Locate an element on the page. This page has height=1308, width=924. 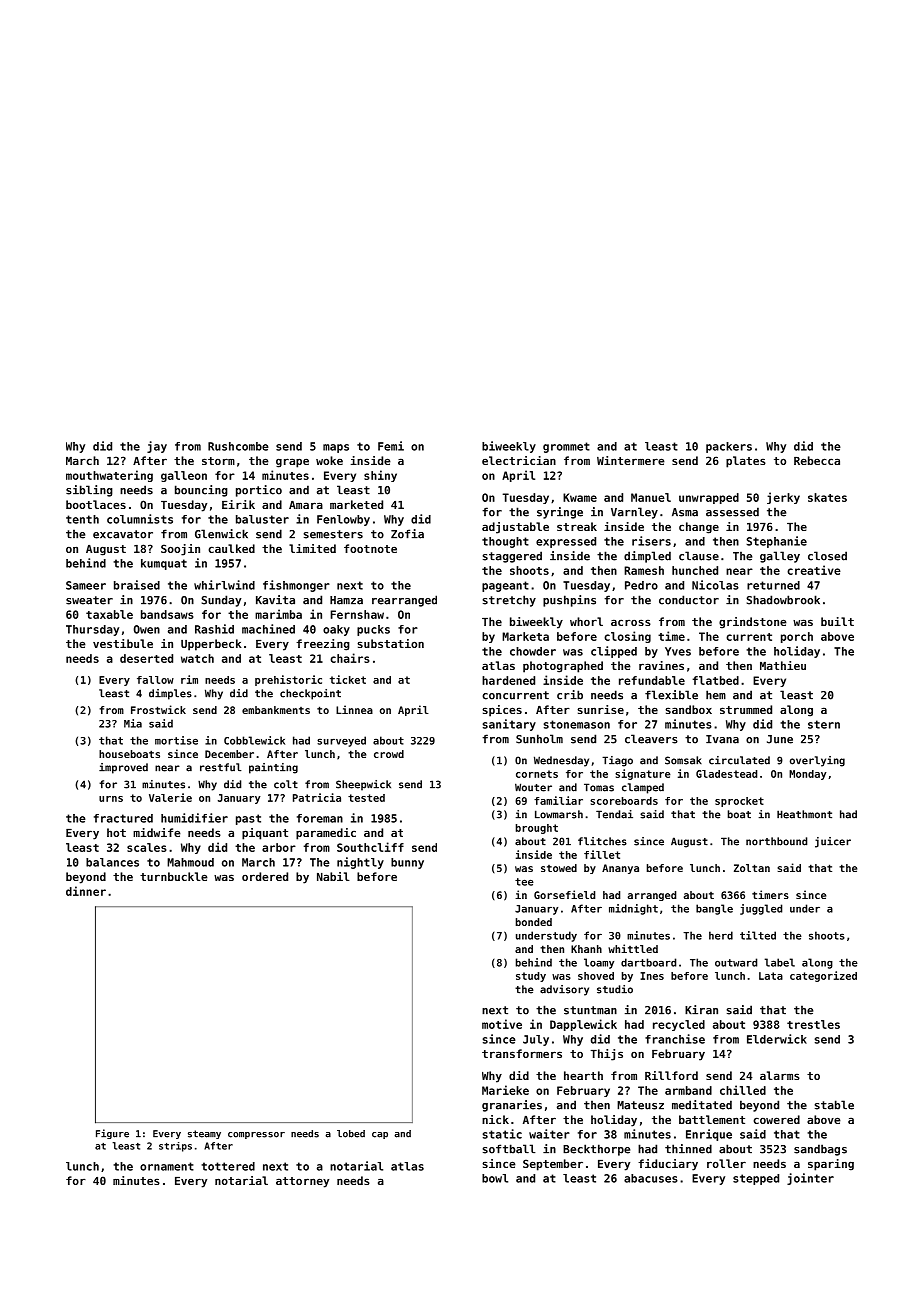
sanitary is located at coordinates (509, 725).
